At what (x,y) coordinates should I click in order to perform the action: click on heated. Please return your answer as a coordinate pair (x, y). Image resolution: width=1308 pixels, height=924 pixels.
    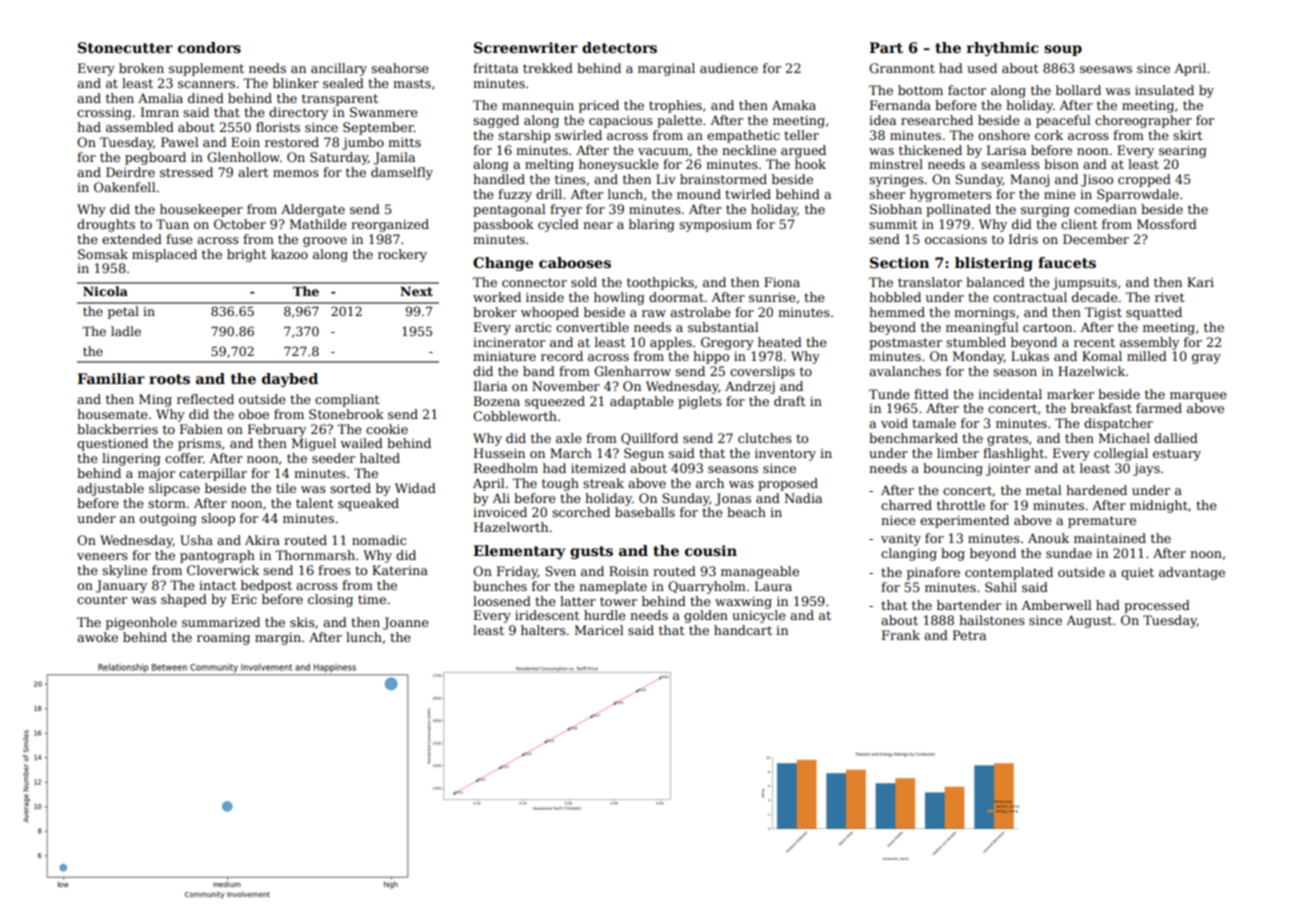
    Looking at the image, I should click on (780, 342).
